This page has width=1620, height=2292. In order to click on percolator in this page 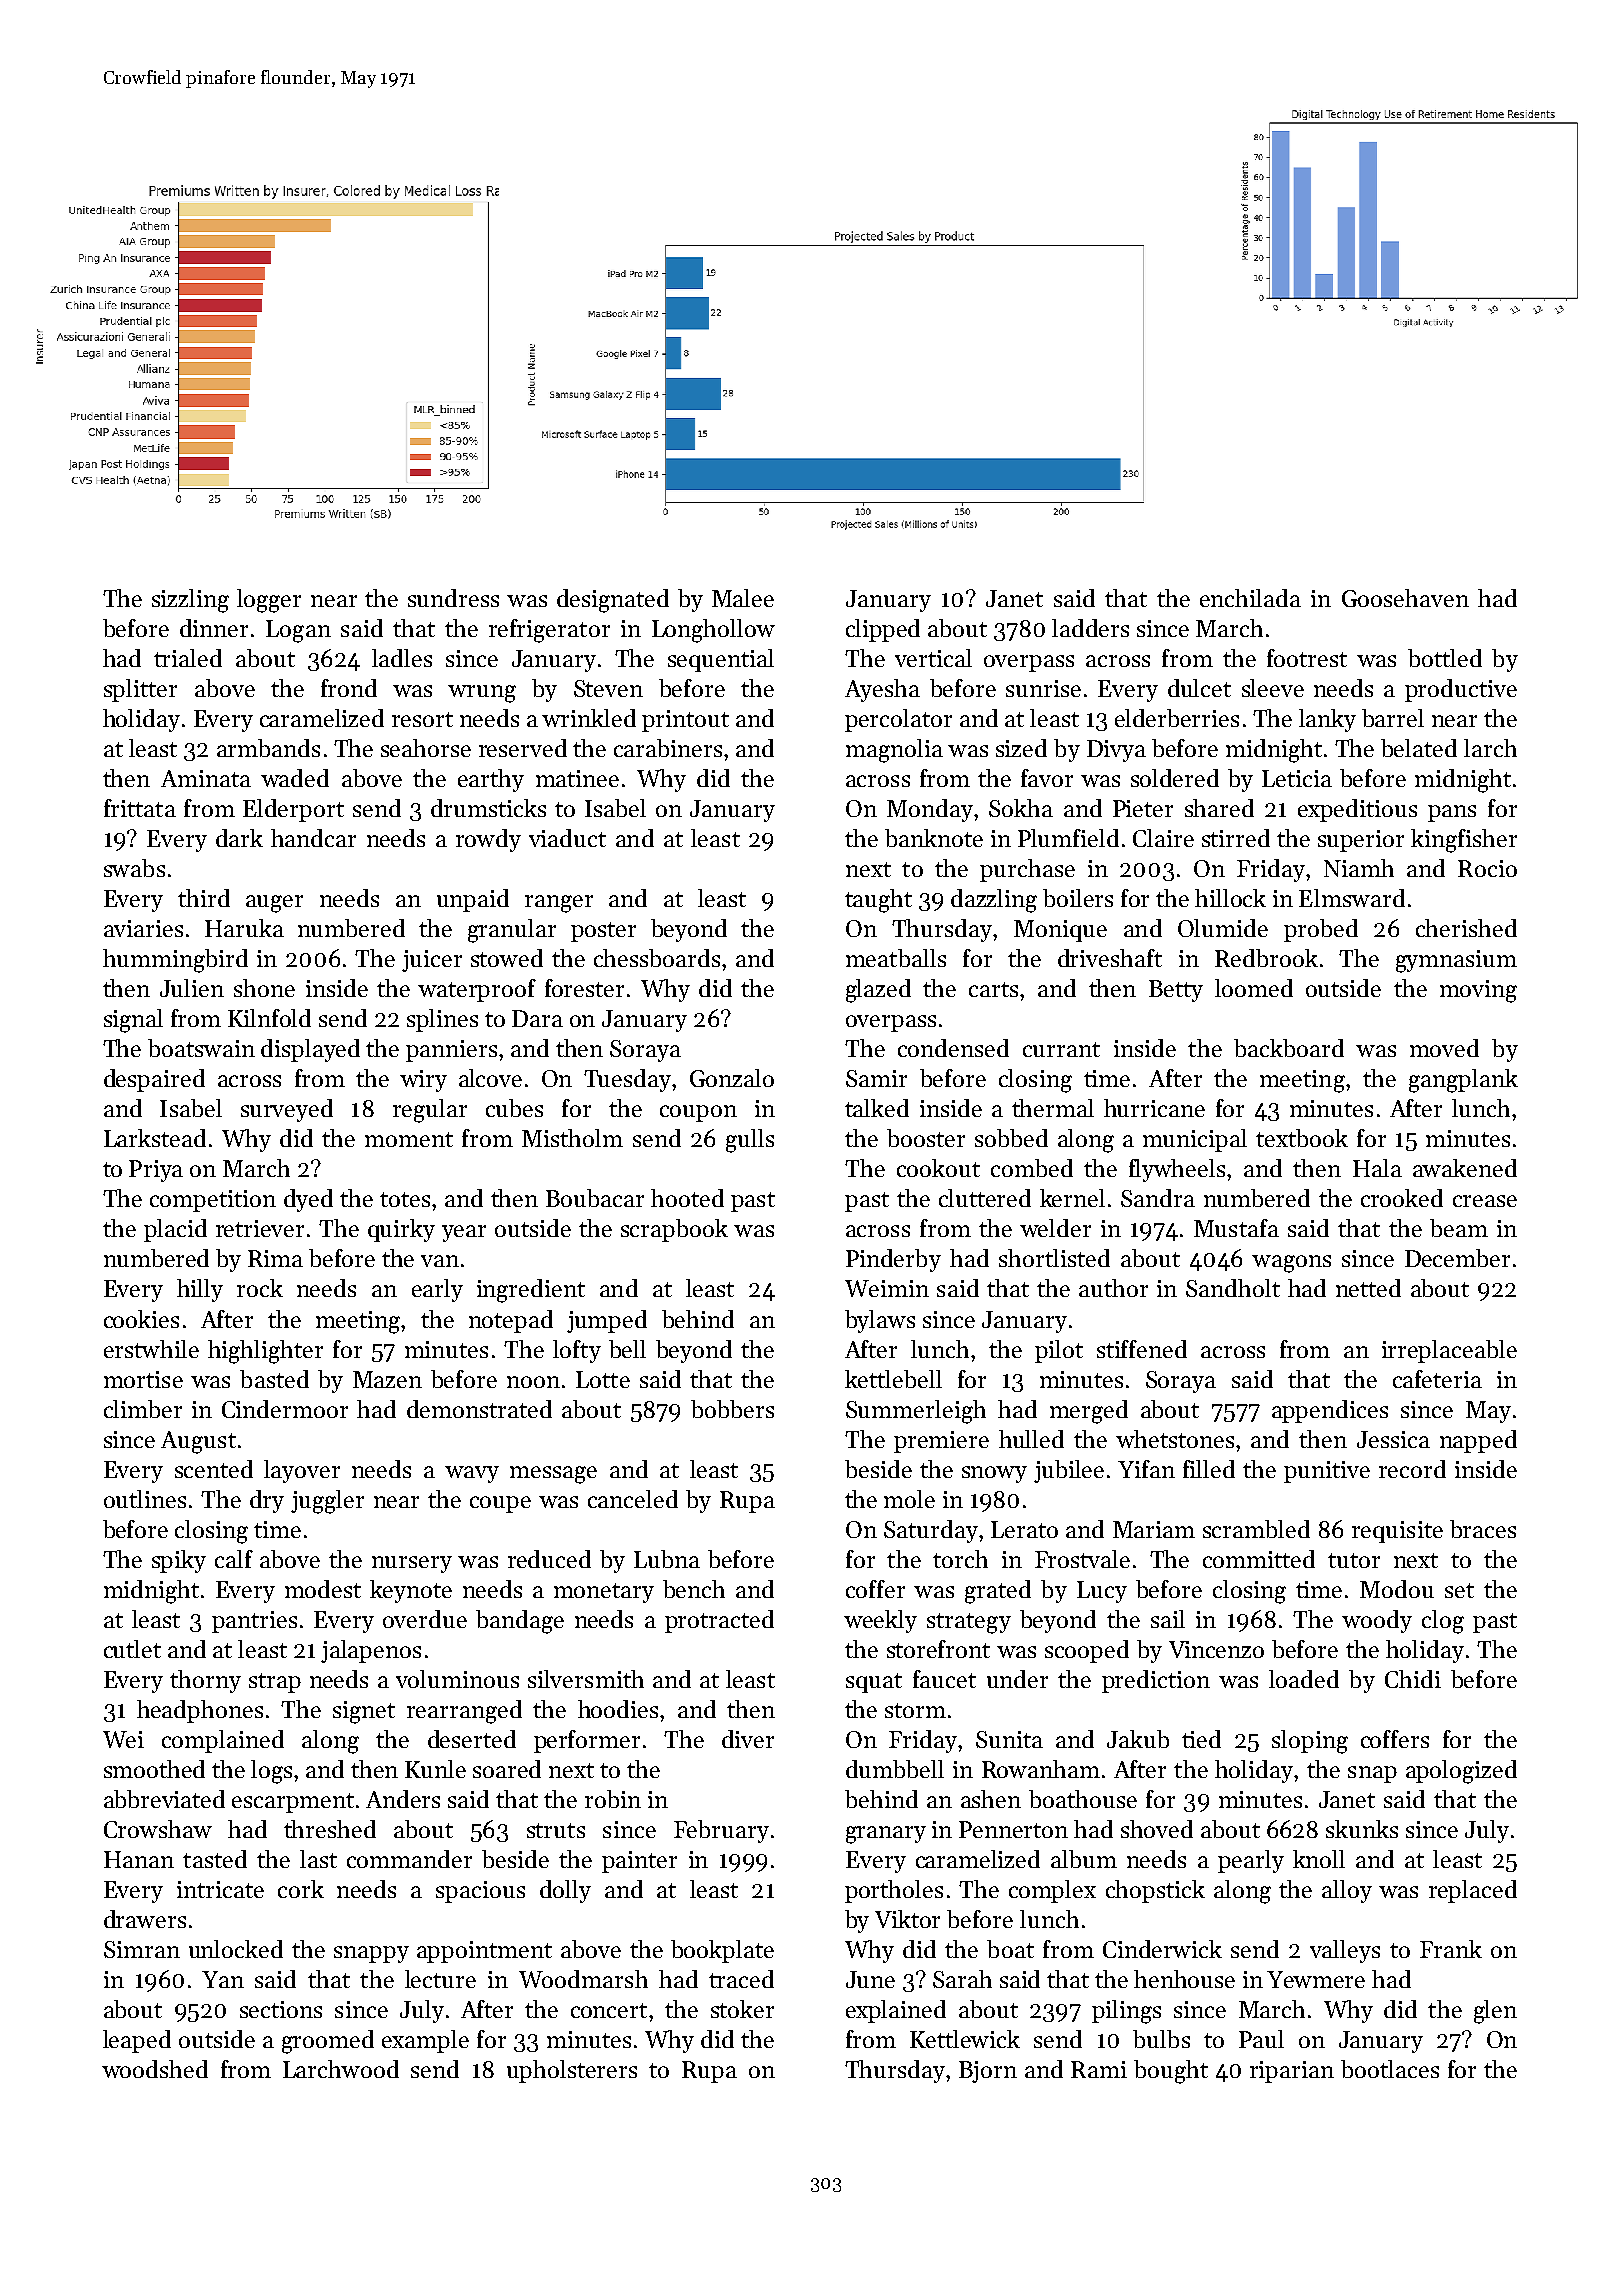, I will do `click(898, 720)`.
